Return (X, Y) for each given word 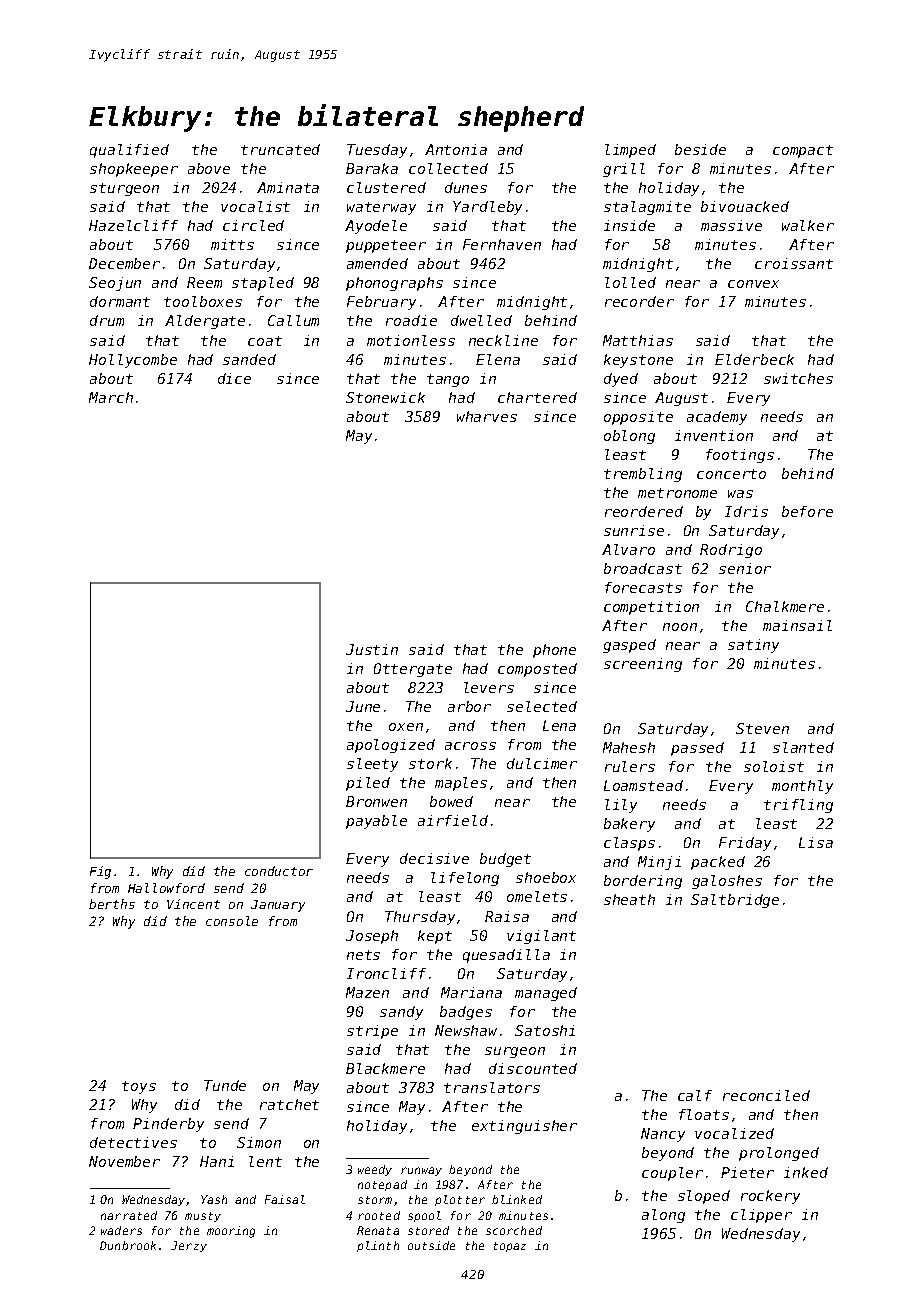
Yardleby (487, 208)
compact (803, 151)
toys (139, 1087)
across (470, 746)
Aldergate (205, 322)
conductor (279, 871)
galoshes (727, 882)
